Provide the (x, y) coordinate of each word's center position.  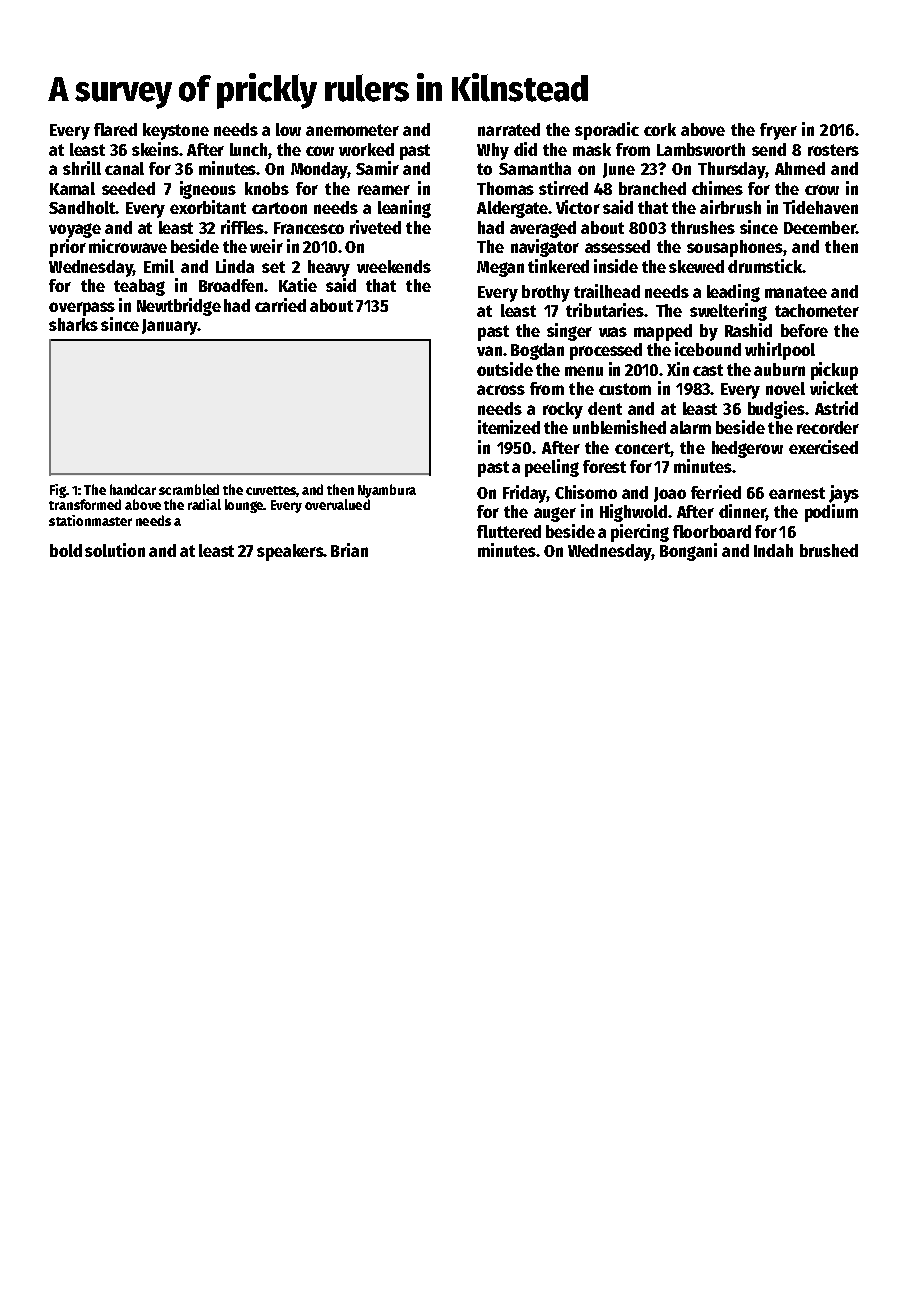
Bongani (688, 552)
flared (115, 129)
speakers (290, 552)
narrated (509, 129)
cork (660, 129)
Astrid (836, 408)
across (501, 390)
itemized (509, 427)
